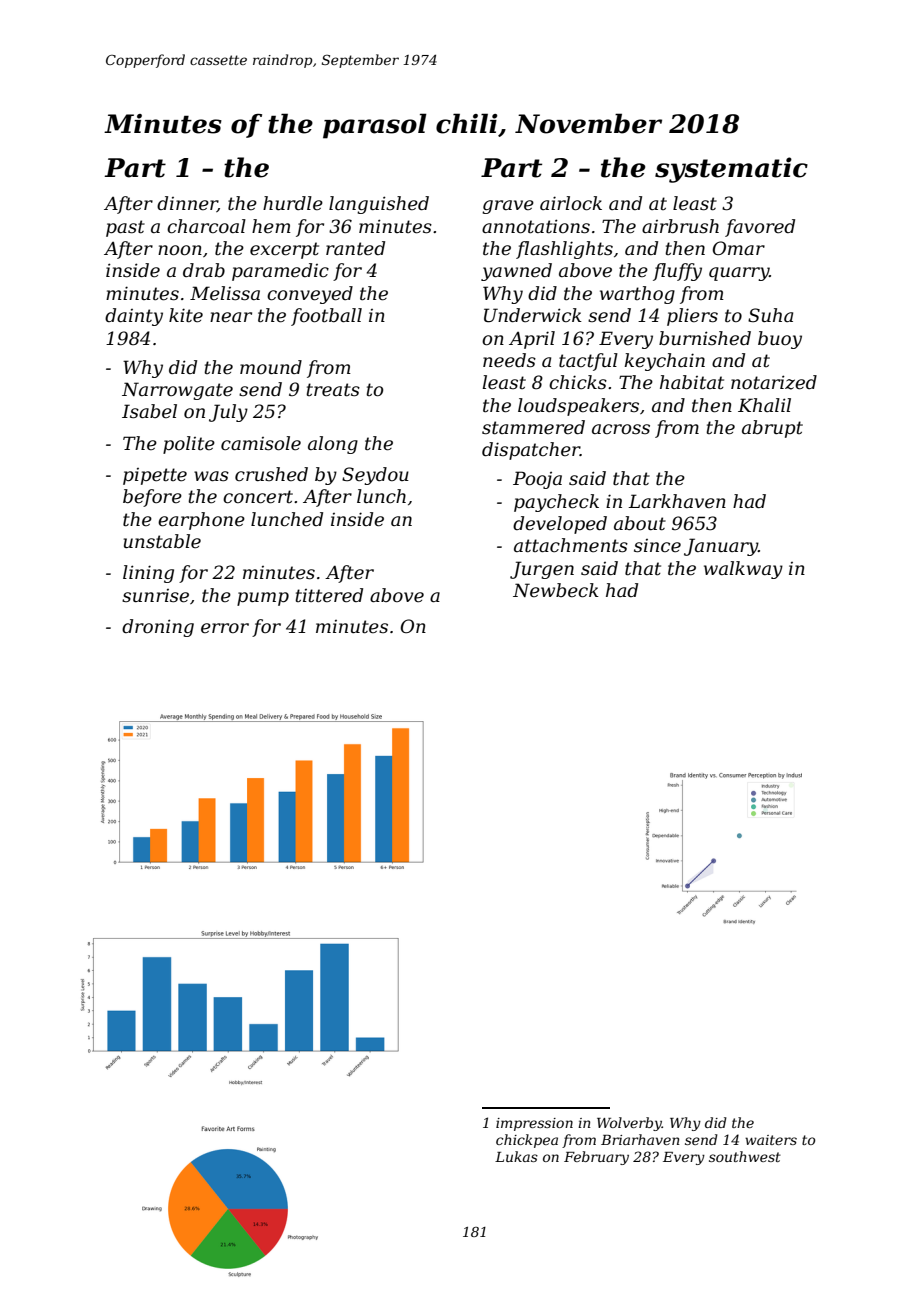 This document has height=1311, width=924. Describe the element at coordinates (355, 248) in the document. I see `ranted` at that location.
